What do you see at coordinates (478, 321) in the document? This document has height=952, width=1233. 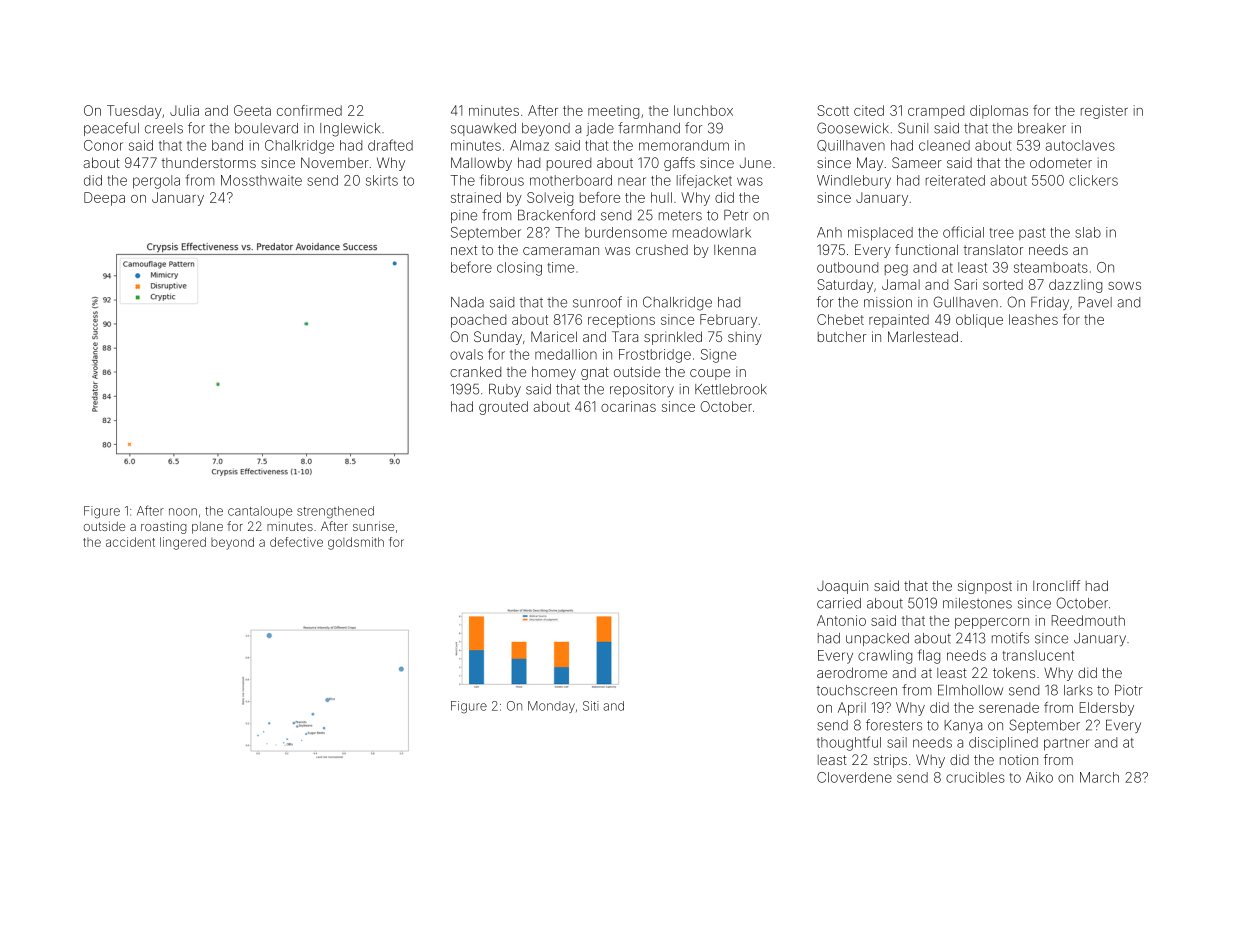 I see `poached` at bounding box center [478, 321].
